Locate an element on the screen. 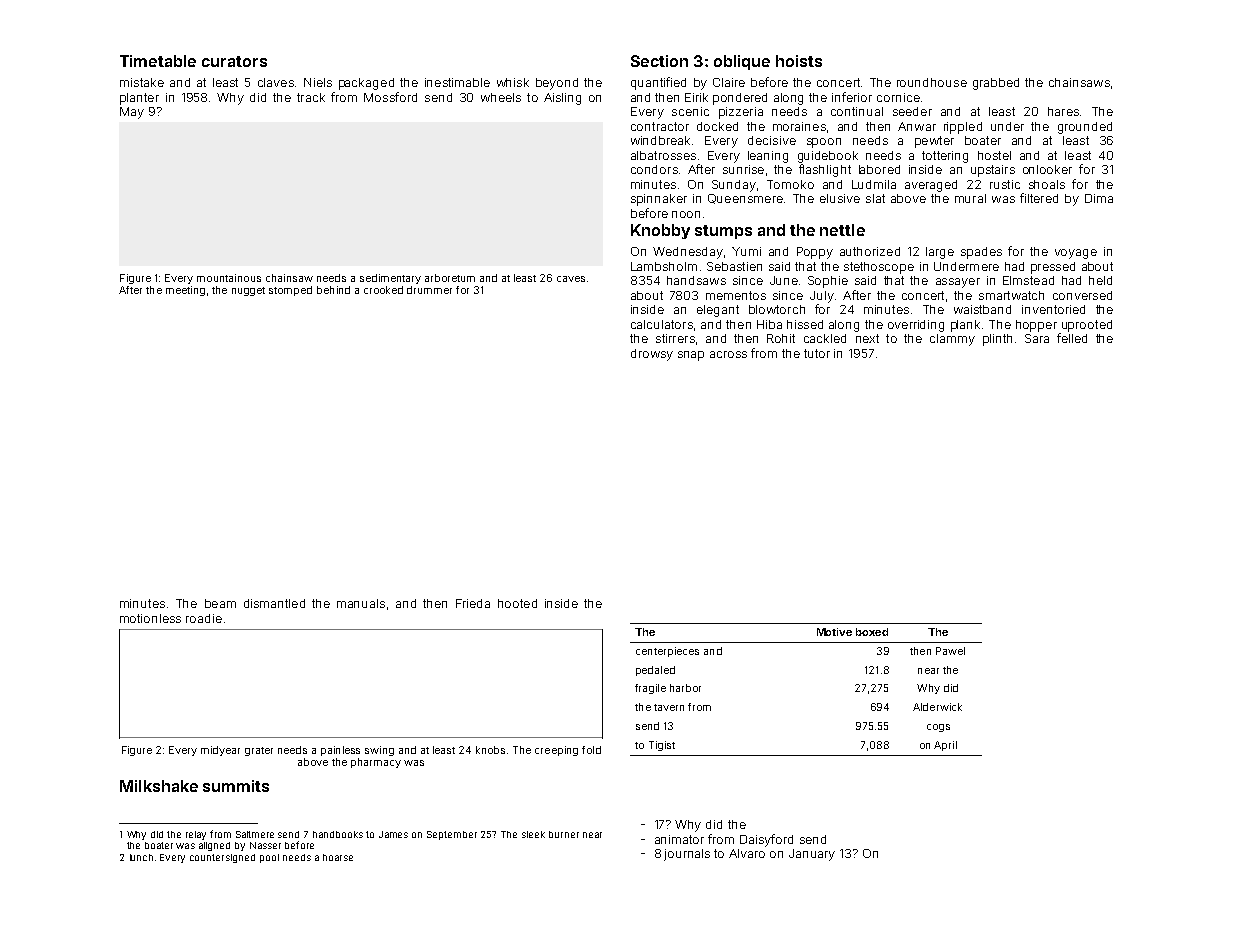  grater is located at coordinates (259, 751).
